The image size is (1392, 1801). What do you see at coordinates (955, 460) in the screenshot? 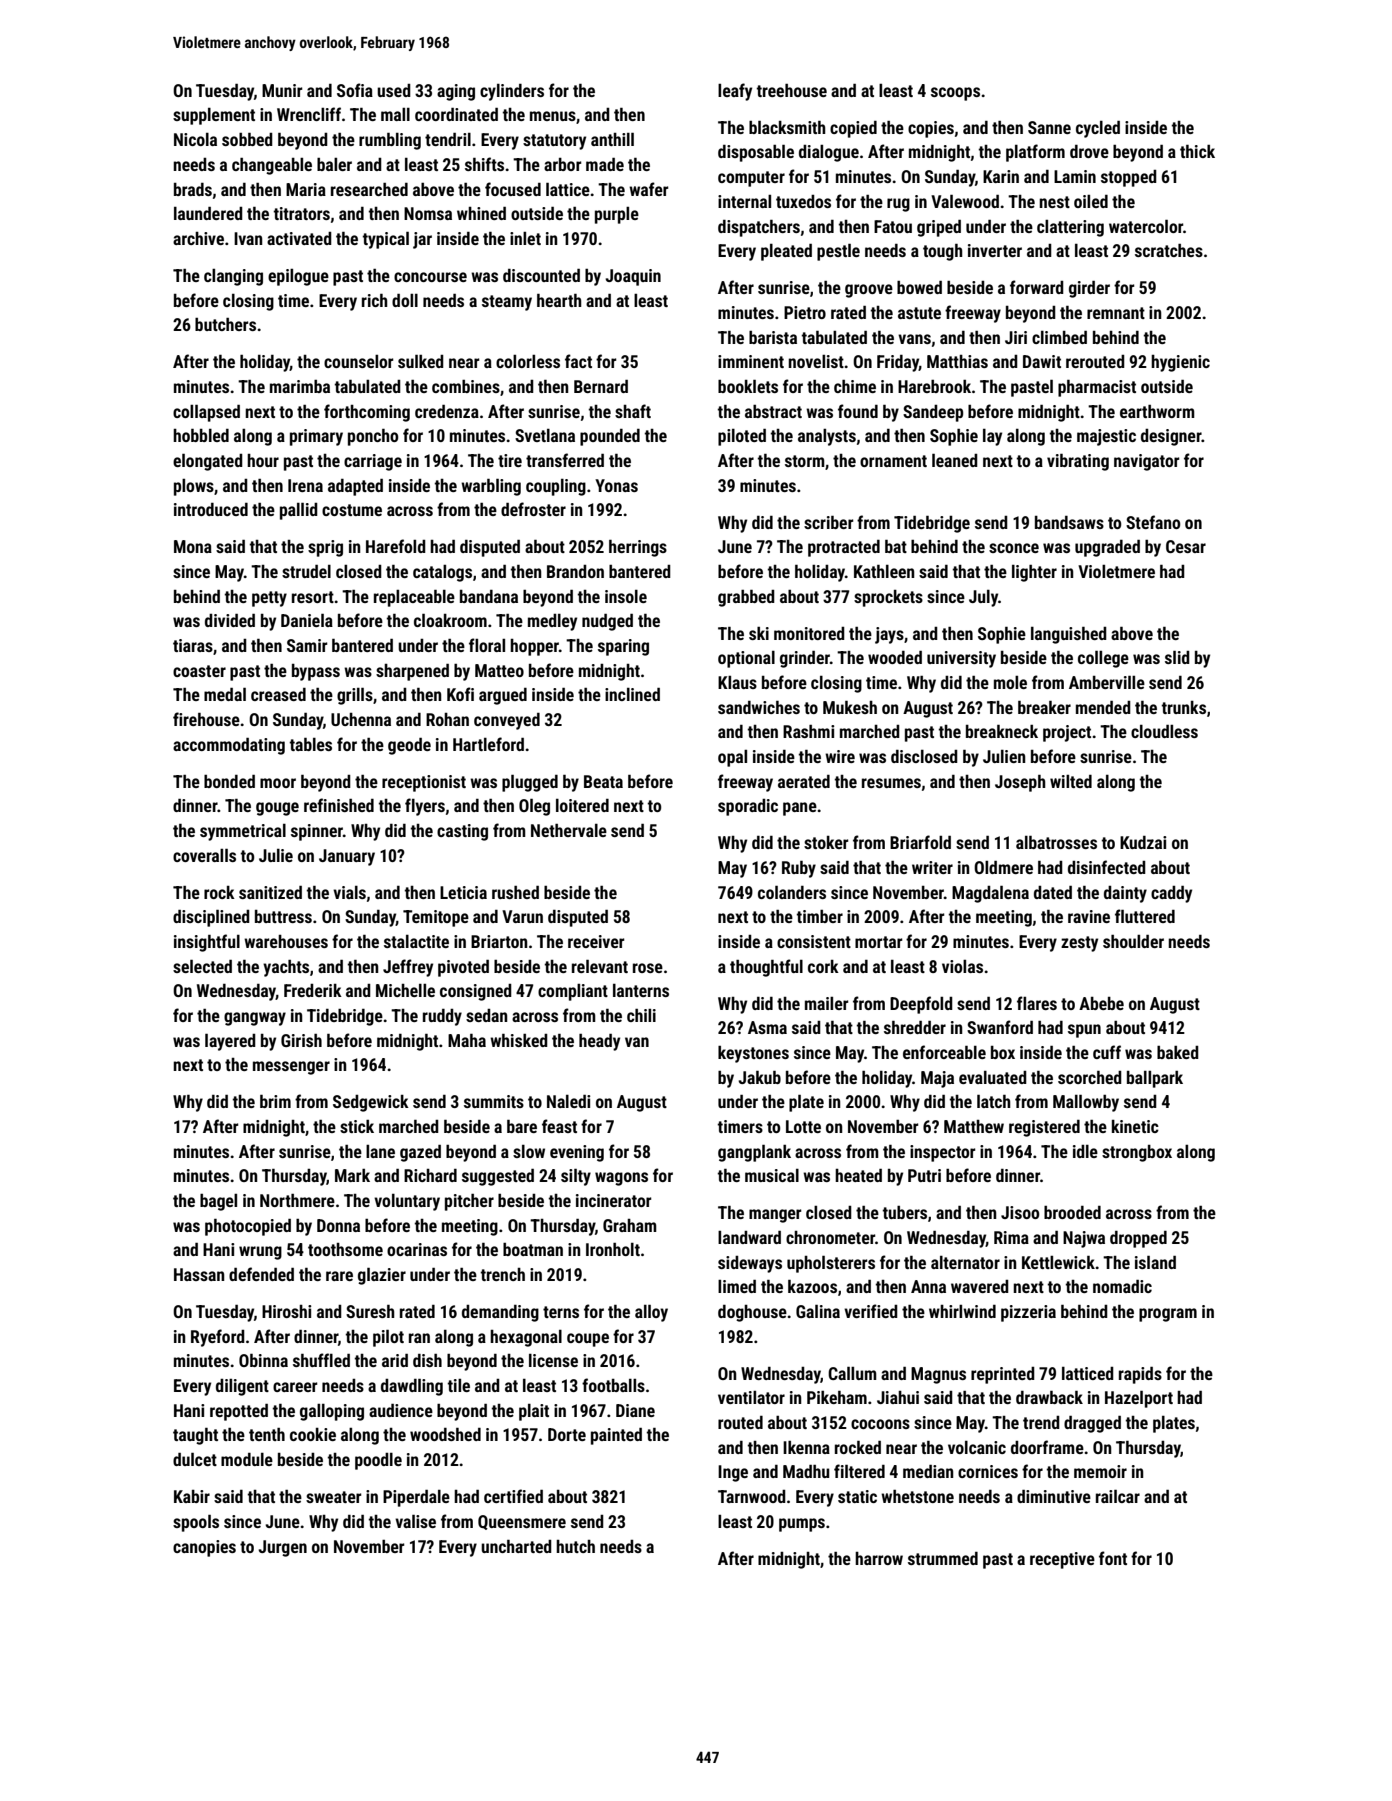
I see `leaned` at bounding box center [955, 460].
